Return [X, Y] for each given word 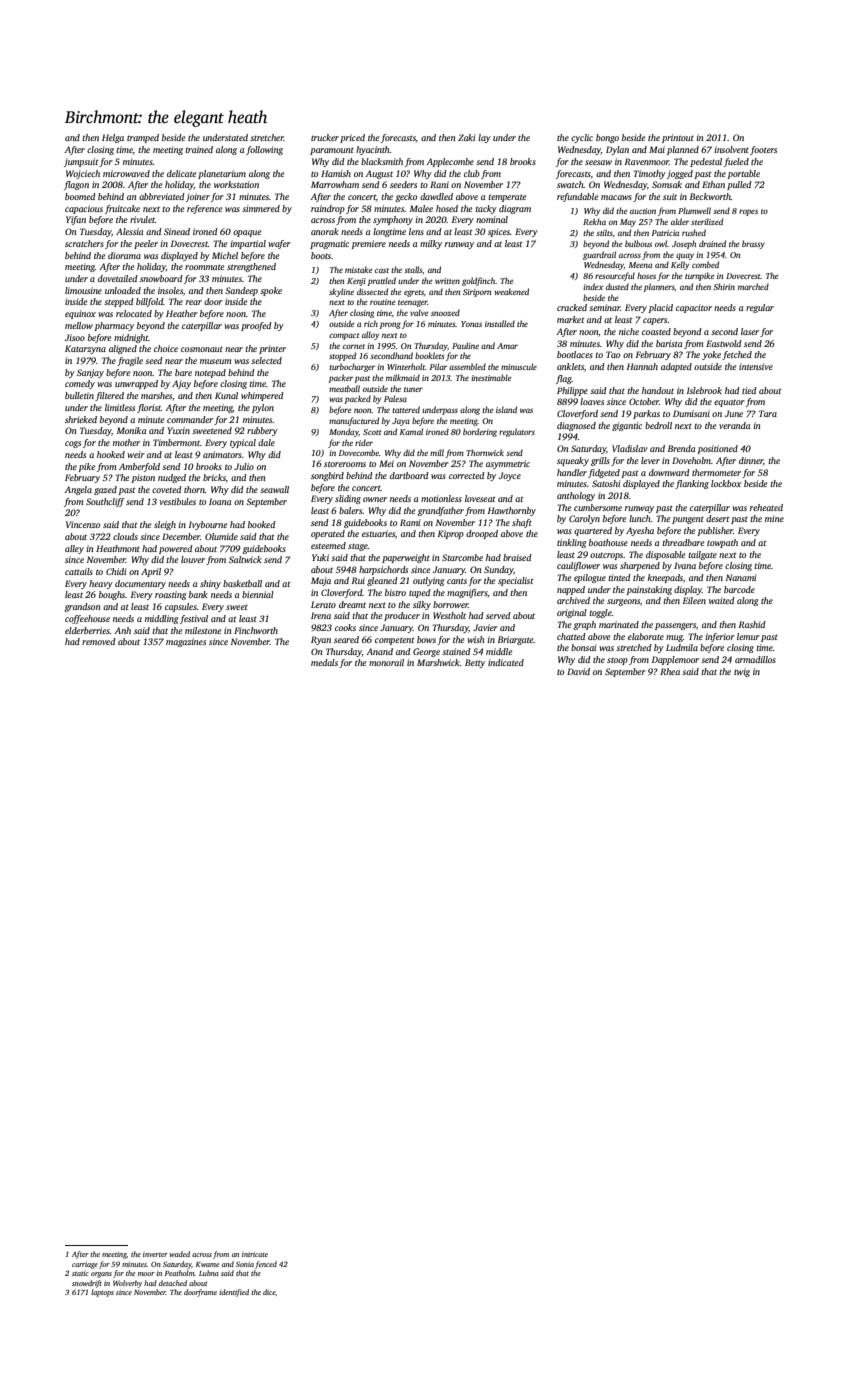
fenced [266, 1265]
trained [199, 149]
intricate [255, 1254]
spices [499, 232]
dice [269, 1292]
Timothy [649, 174]
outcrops [606, 556]
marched [753, 286]
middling [162, 619]
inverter [155, 1255]
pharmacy [114, 326]
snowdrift [87, 1284]
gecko [406, 197]
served [498, 615]
